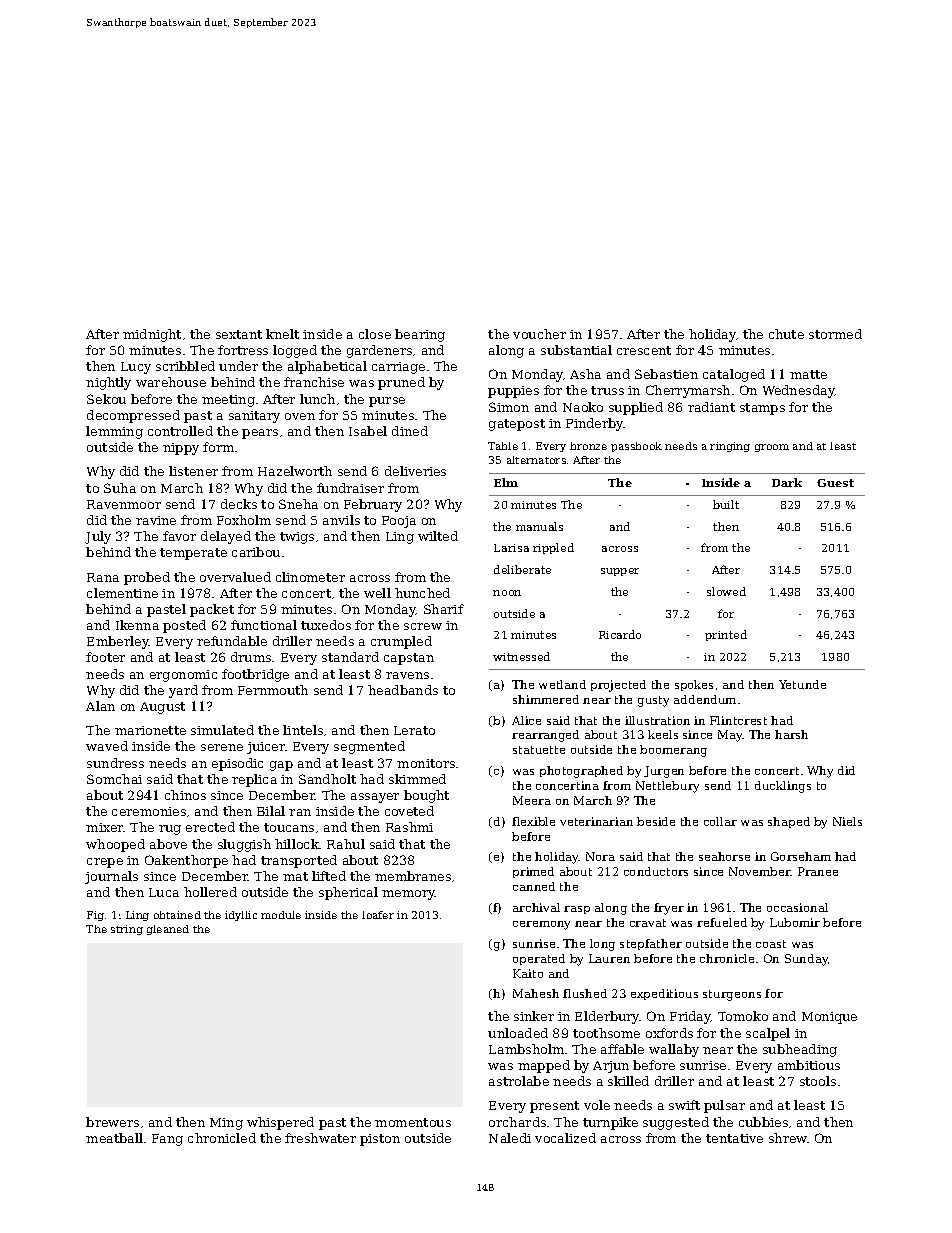  What do you see at coordinates (726, 504) in the image?
I see `built` at bounding box center [726, 504].
